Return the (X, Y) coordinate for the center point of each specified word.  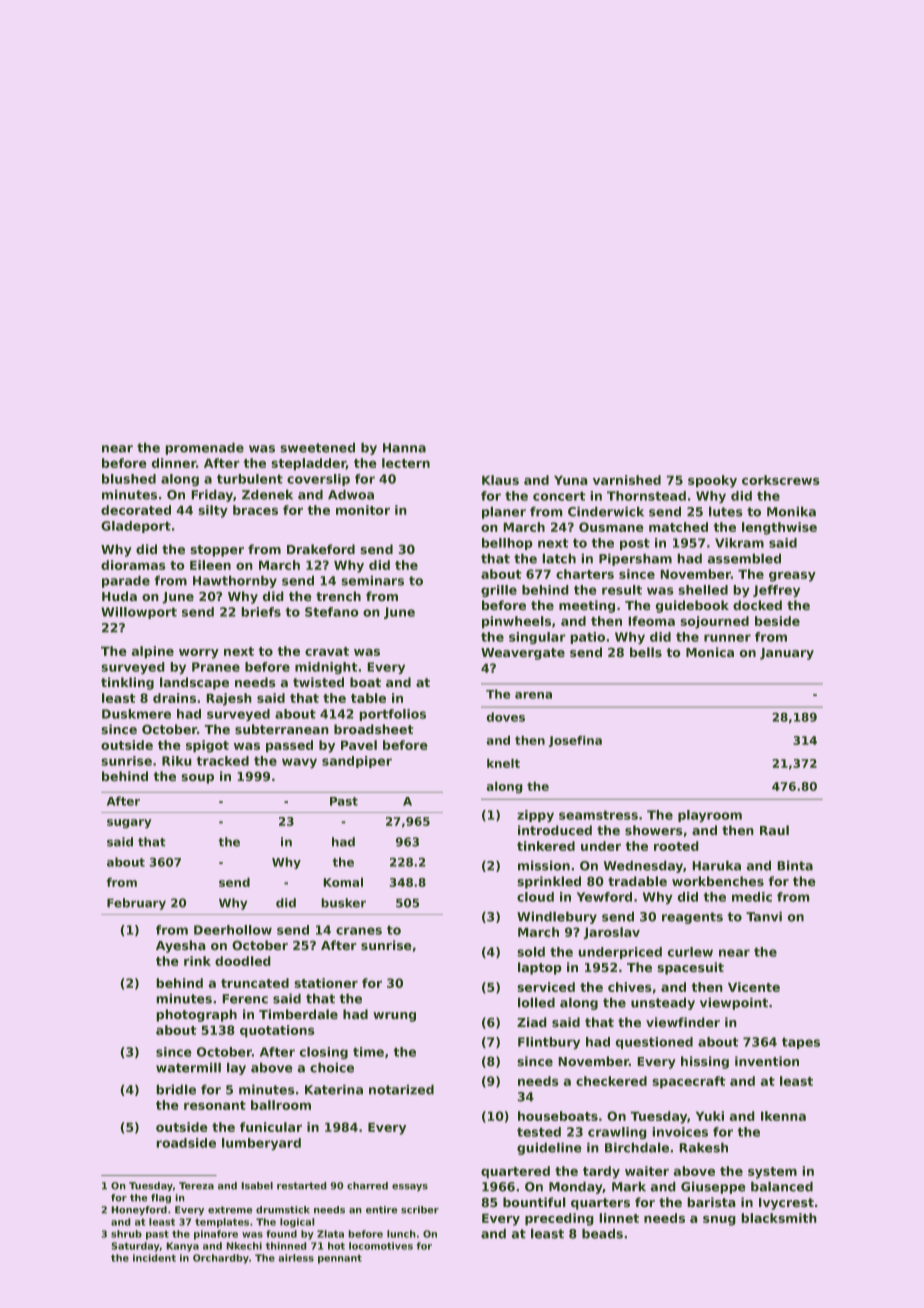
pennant (340, 1259)
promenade (205, 449)
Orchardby (221, 1259)
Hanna (404, 448)
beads (602, 1234)
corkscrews (780, 480)
